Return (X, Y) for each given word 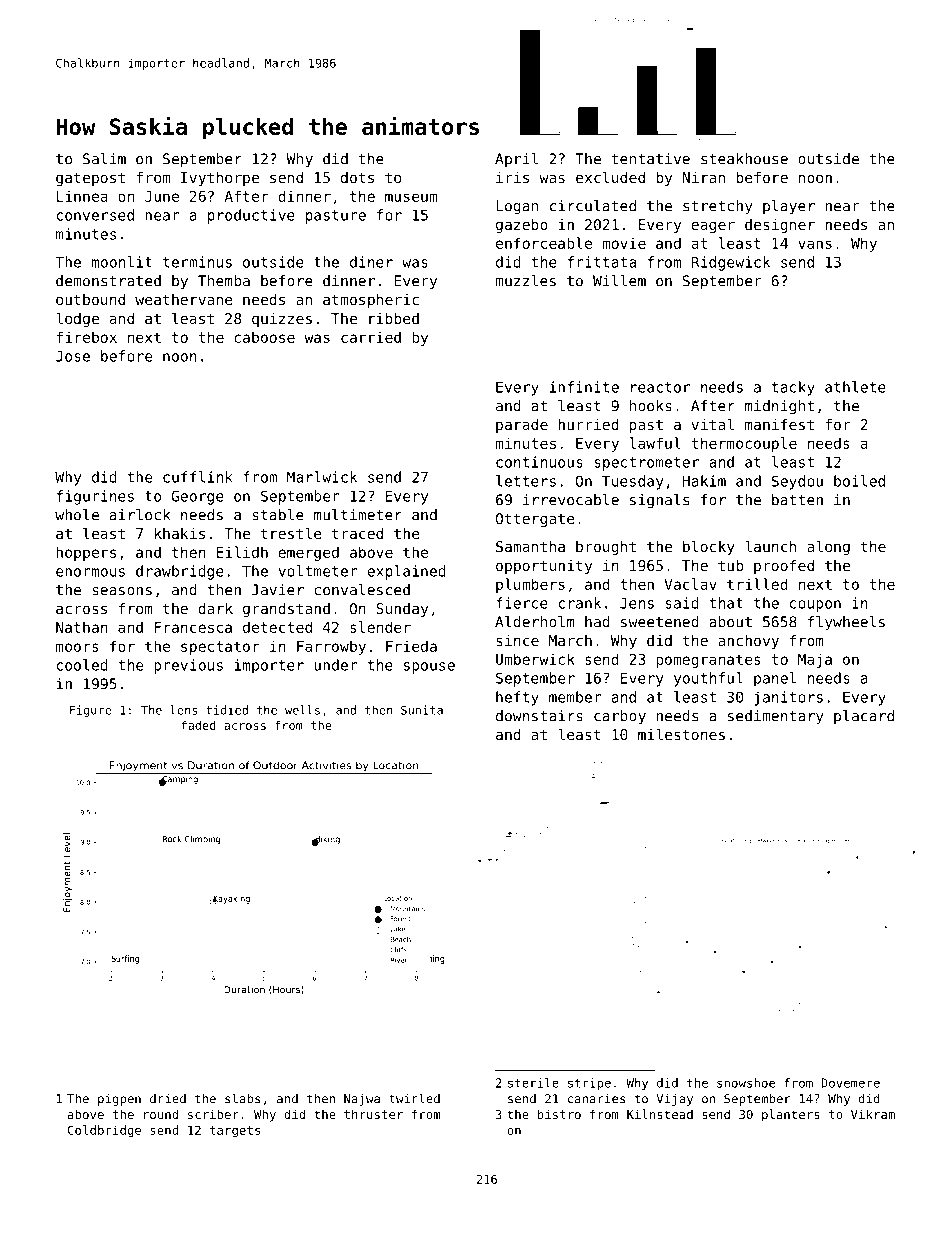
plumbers (530, 585)
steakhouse (744, 159)
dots (357, 177)
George (198, 497)
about (730, 622)
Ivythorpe (220, 179)
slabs (242, 1098)
